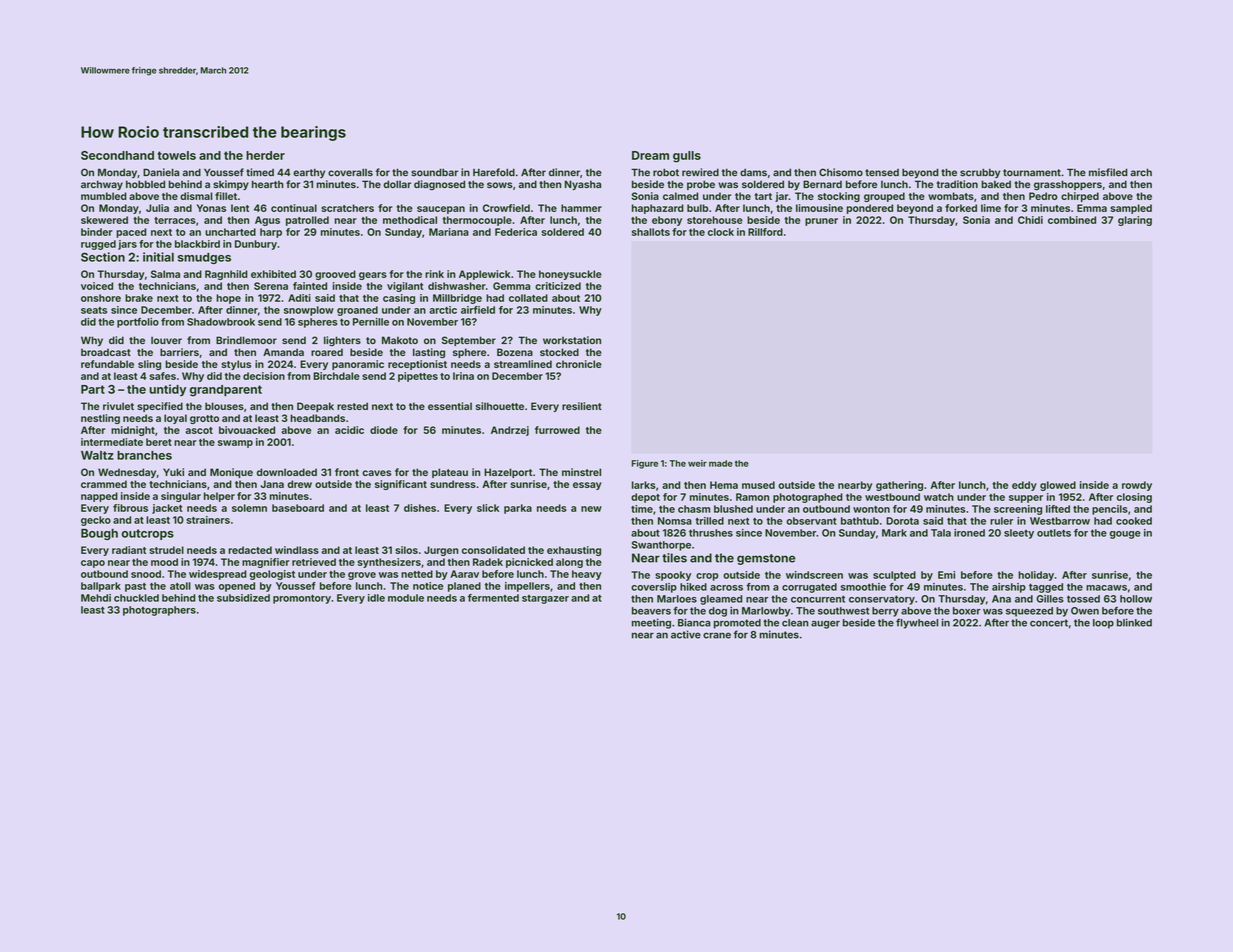  I want to click on glowed, so click(1058, 486).
